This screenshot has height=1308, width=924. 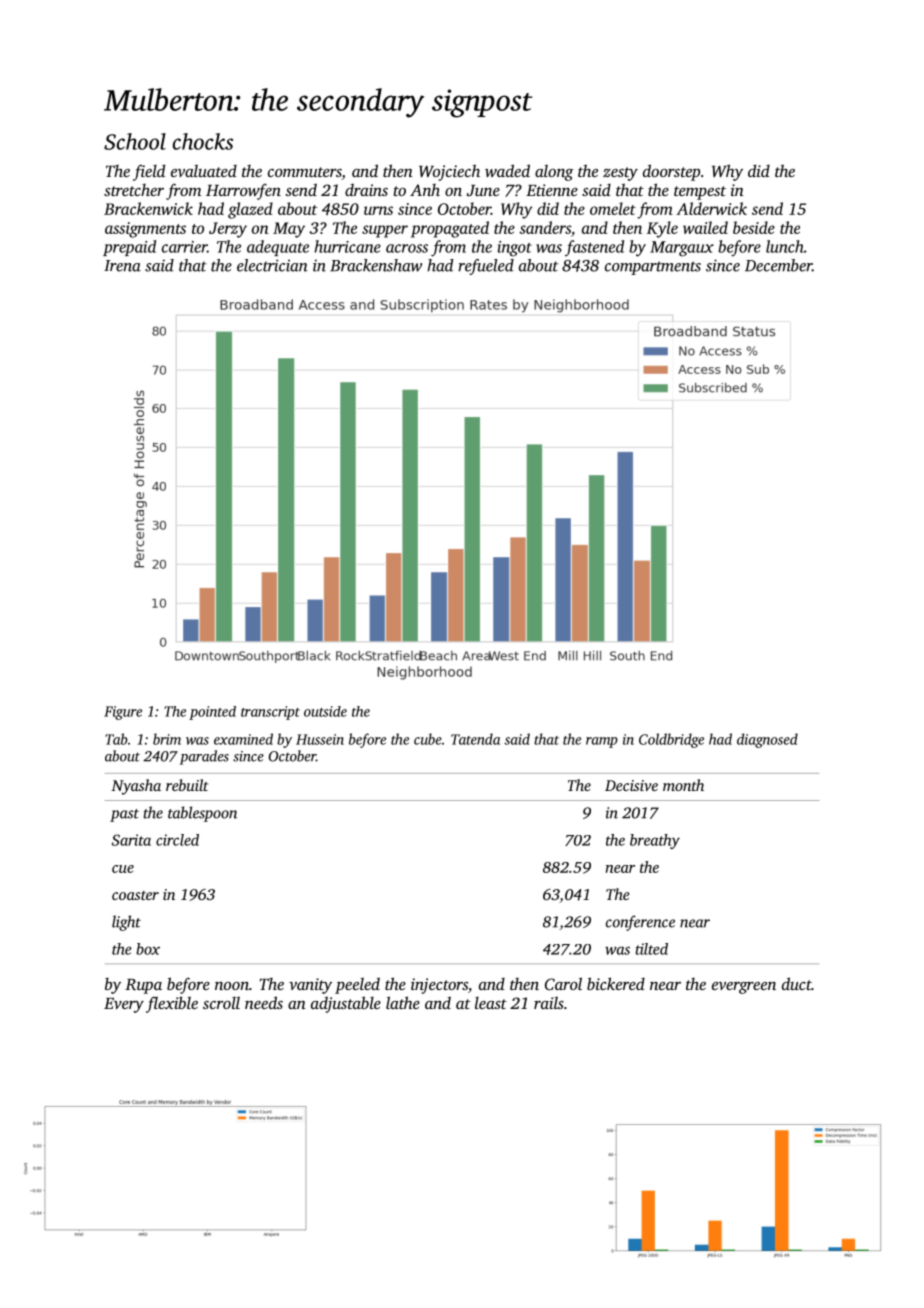 What do you see at coordinates (507, 170) in the screenshot?
I see `waded` at bounding box center [507, 170].
